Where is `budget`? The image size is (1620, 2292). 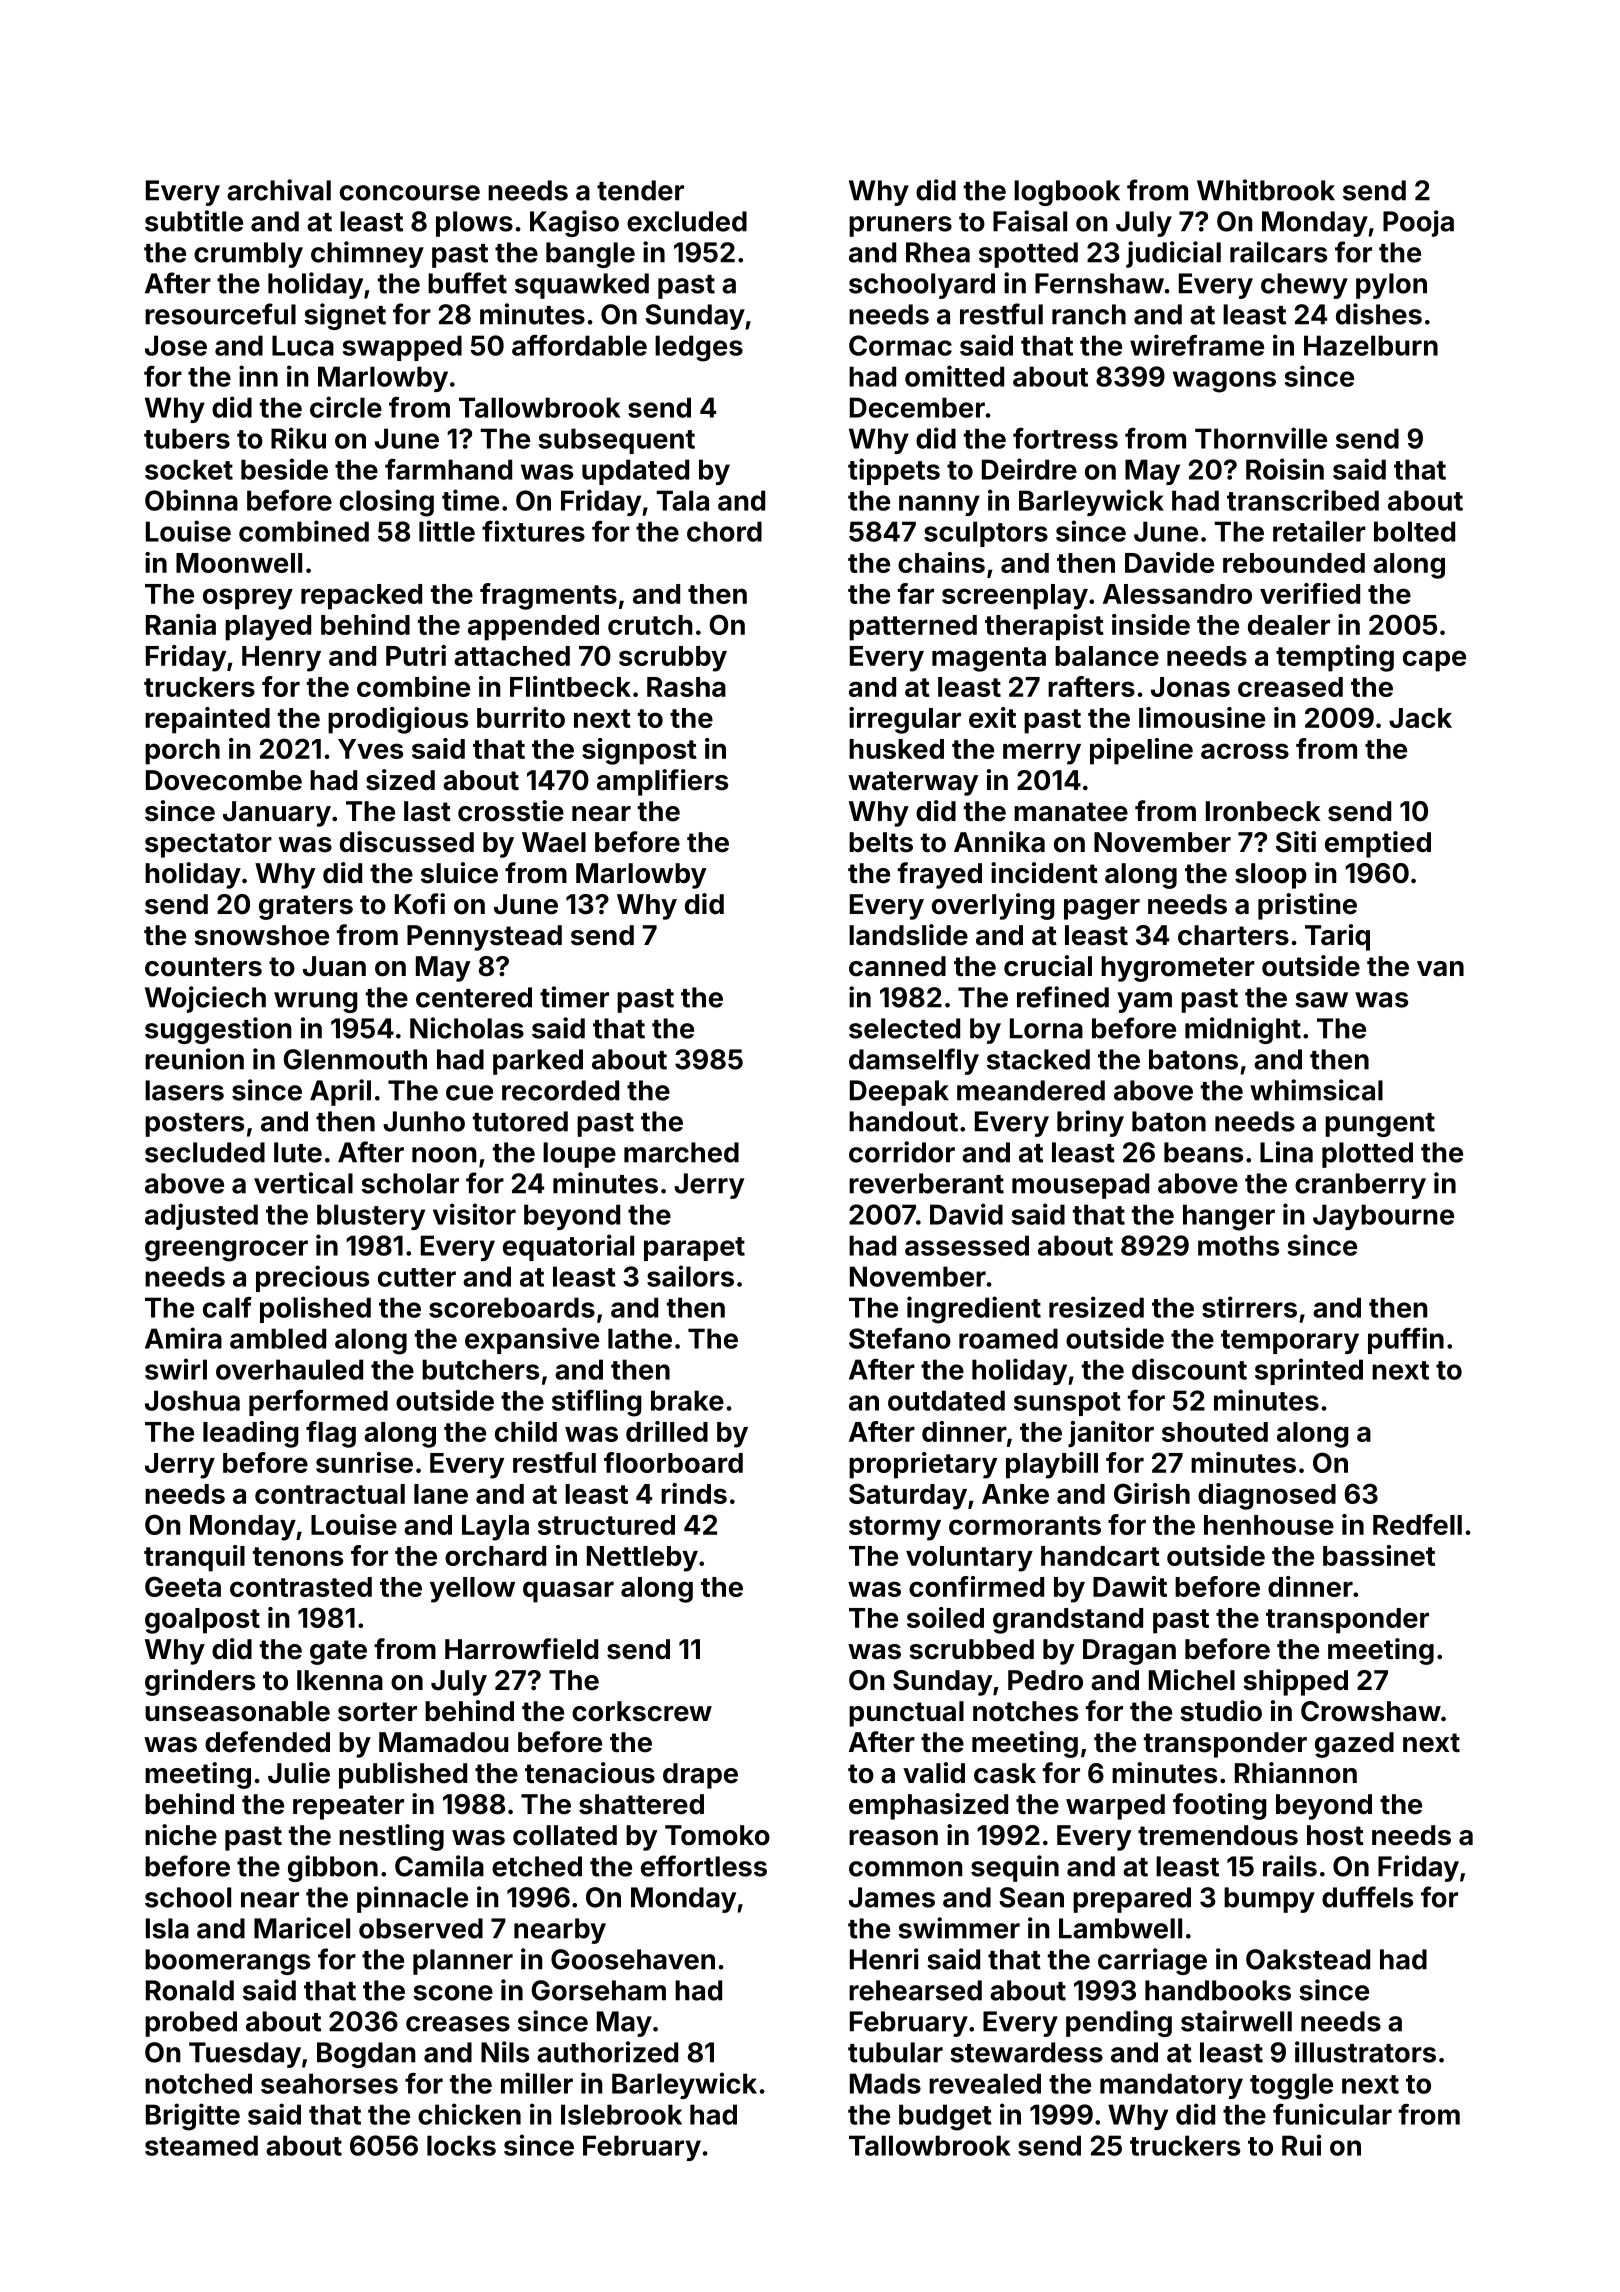 budget is located at coordinates (945, 2117).
